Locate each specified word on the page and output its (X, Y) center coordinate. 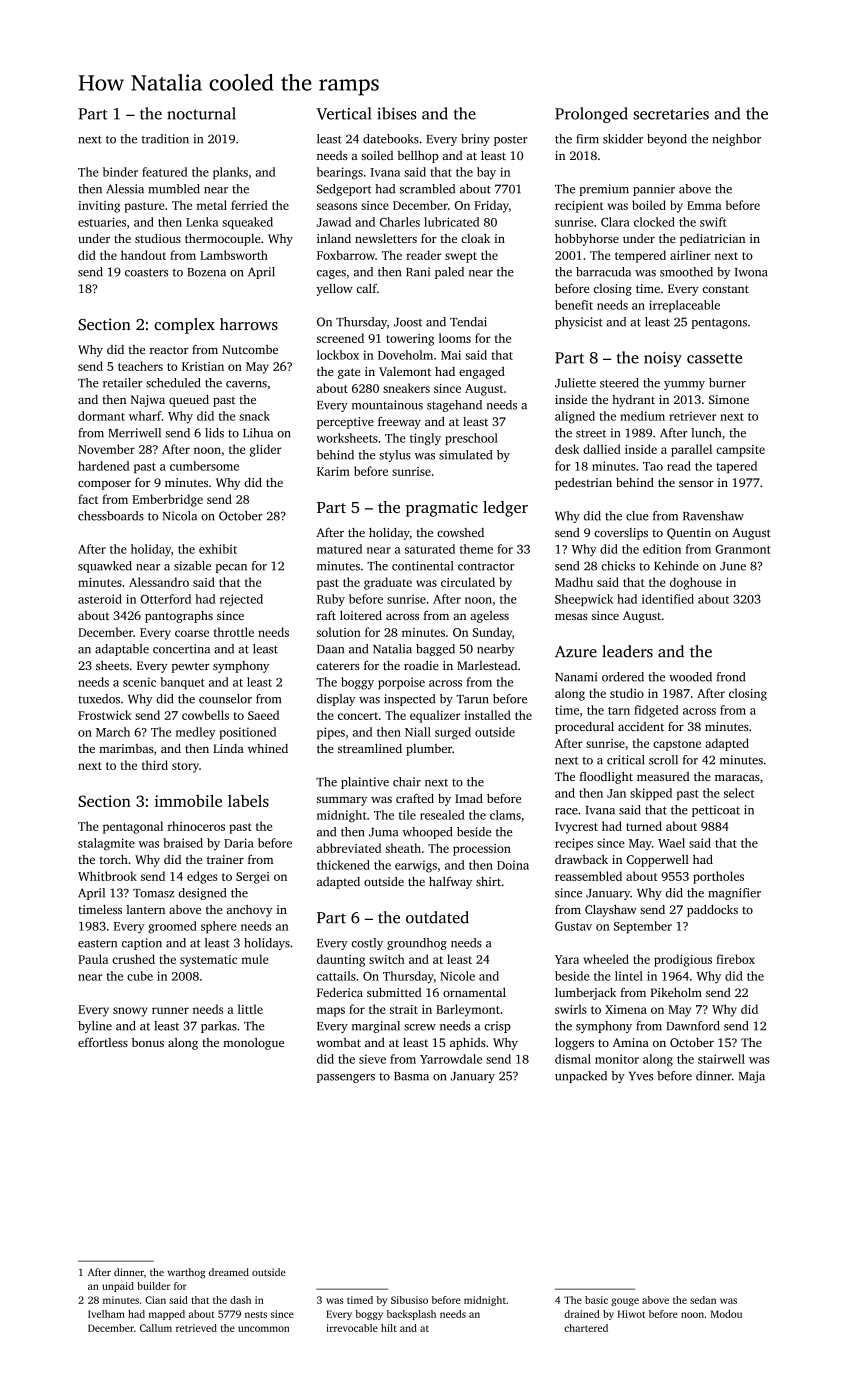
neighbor (736, 140)
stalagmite (106, 844)
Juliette (575, 383)
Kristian (203, 366)
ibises (396, 113)
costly (367, 944)
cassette (714, 358)
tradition (165, 139)
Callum (156, 1328)
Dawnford (693, 1026)
